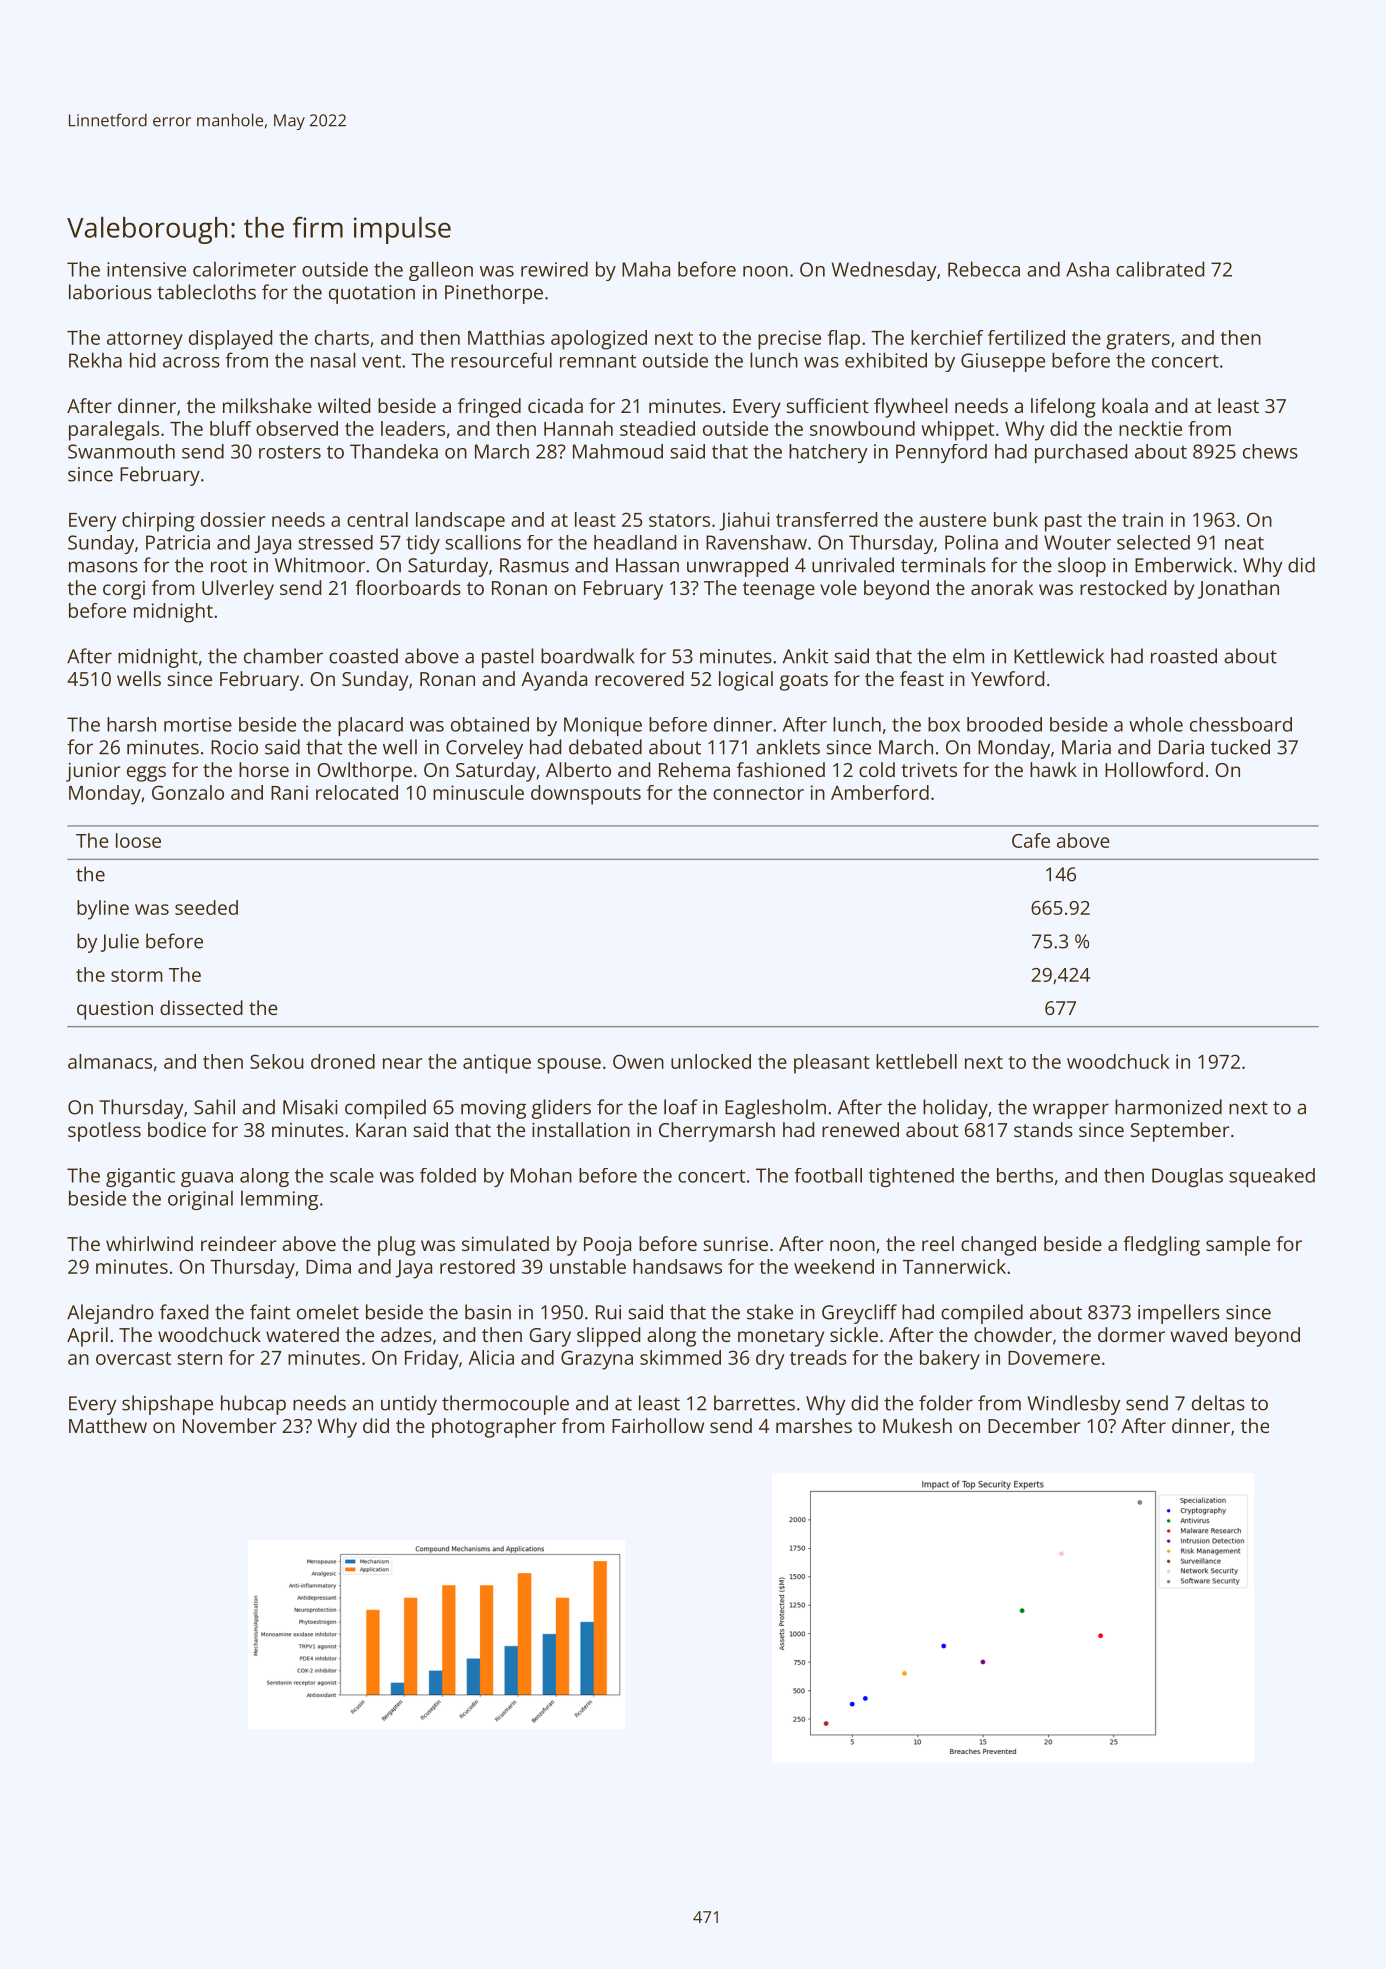  I want to click on Rebecca, so click(984, 269).
